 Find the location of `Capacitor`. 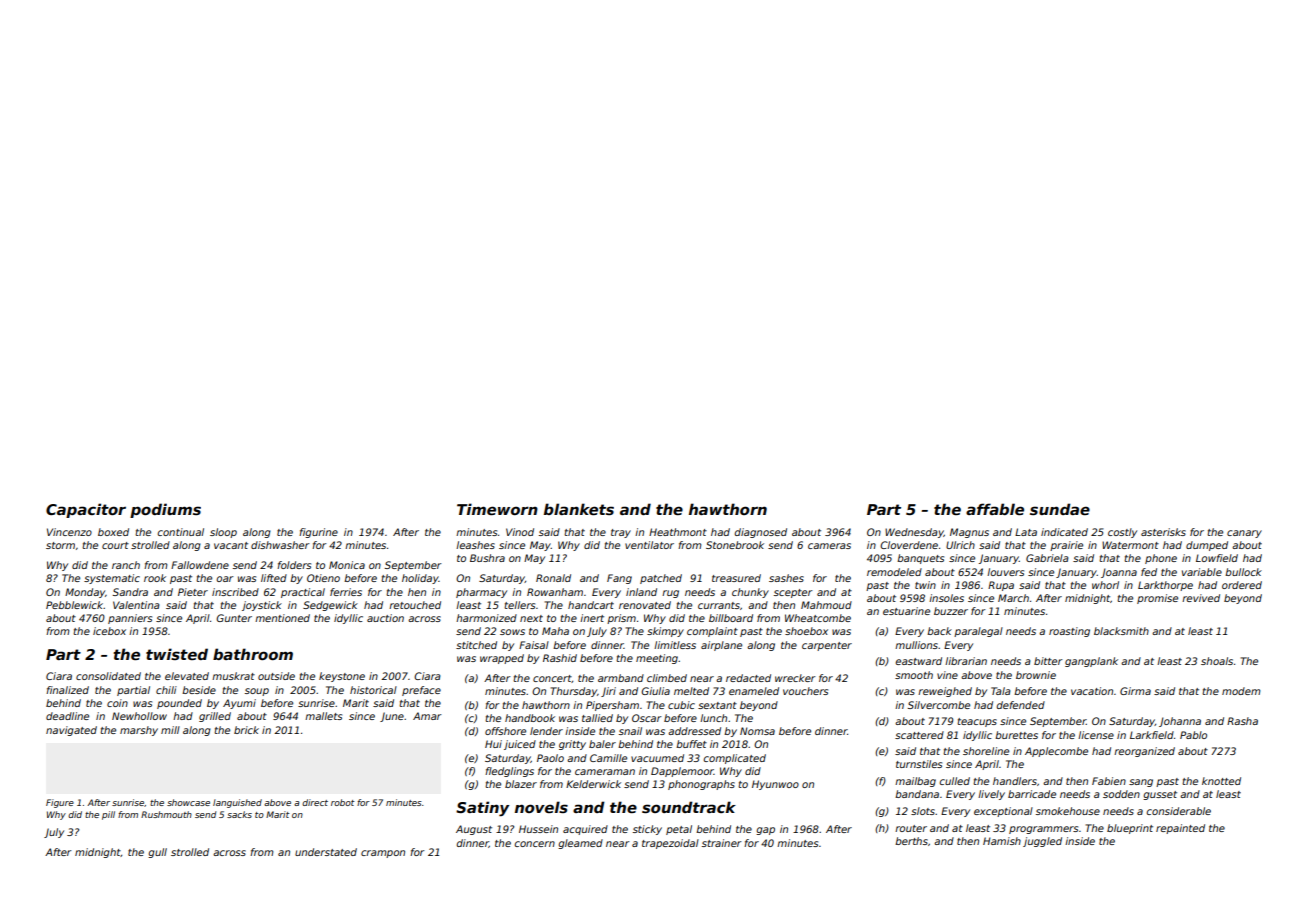

Capacitor is located at coordinates (86, 510).
